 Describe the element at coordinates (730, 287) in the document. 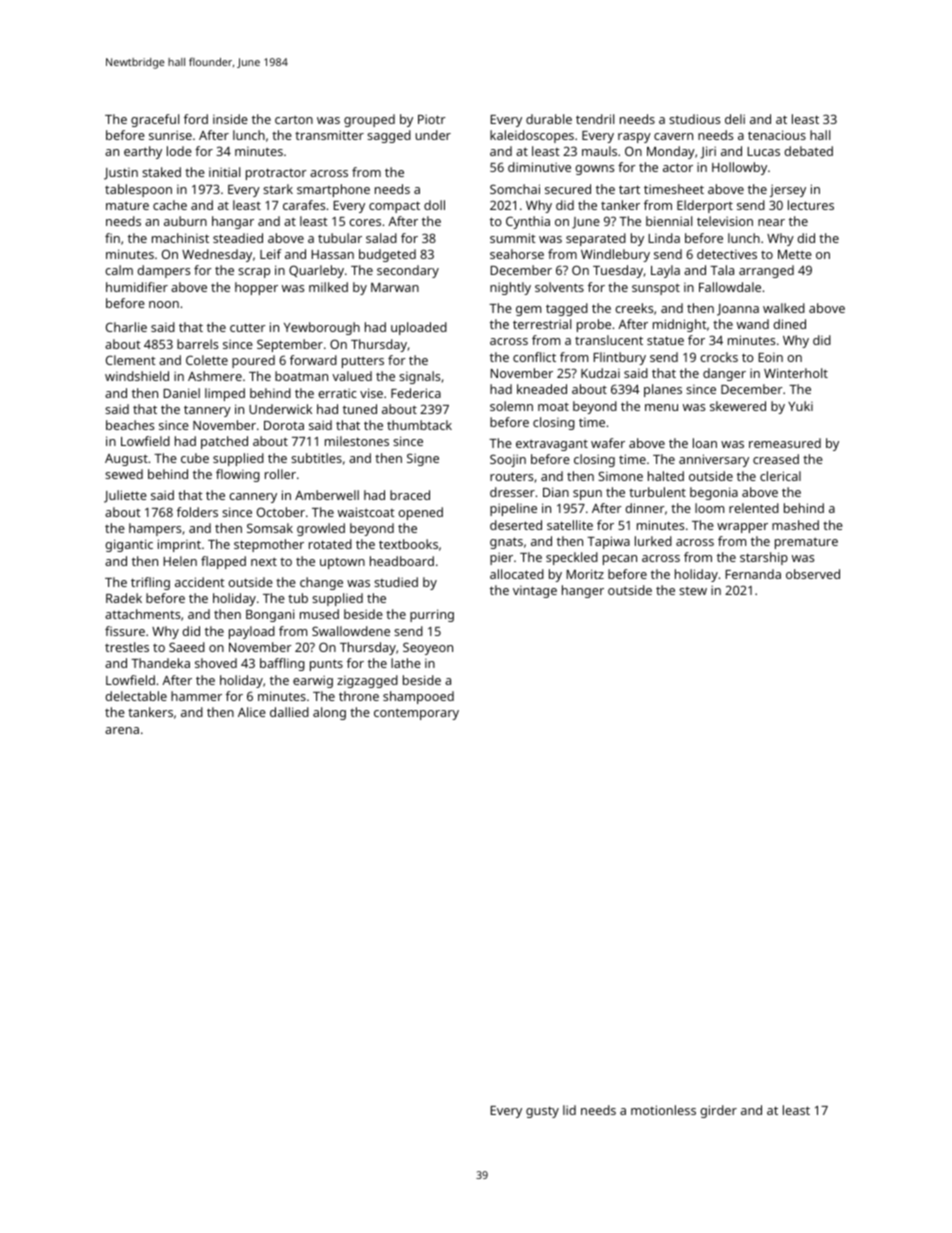

I see `Fallowdale` at that location.
